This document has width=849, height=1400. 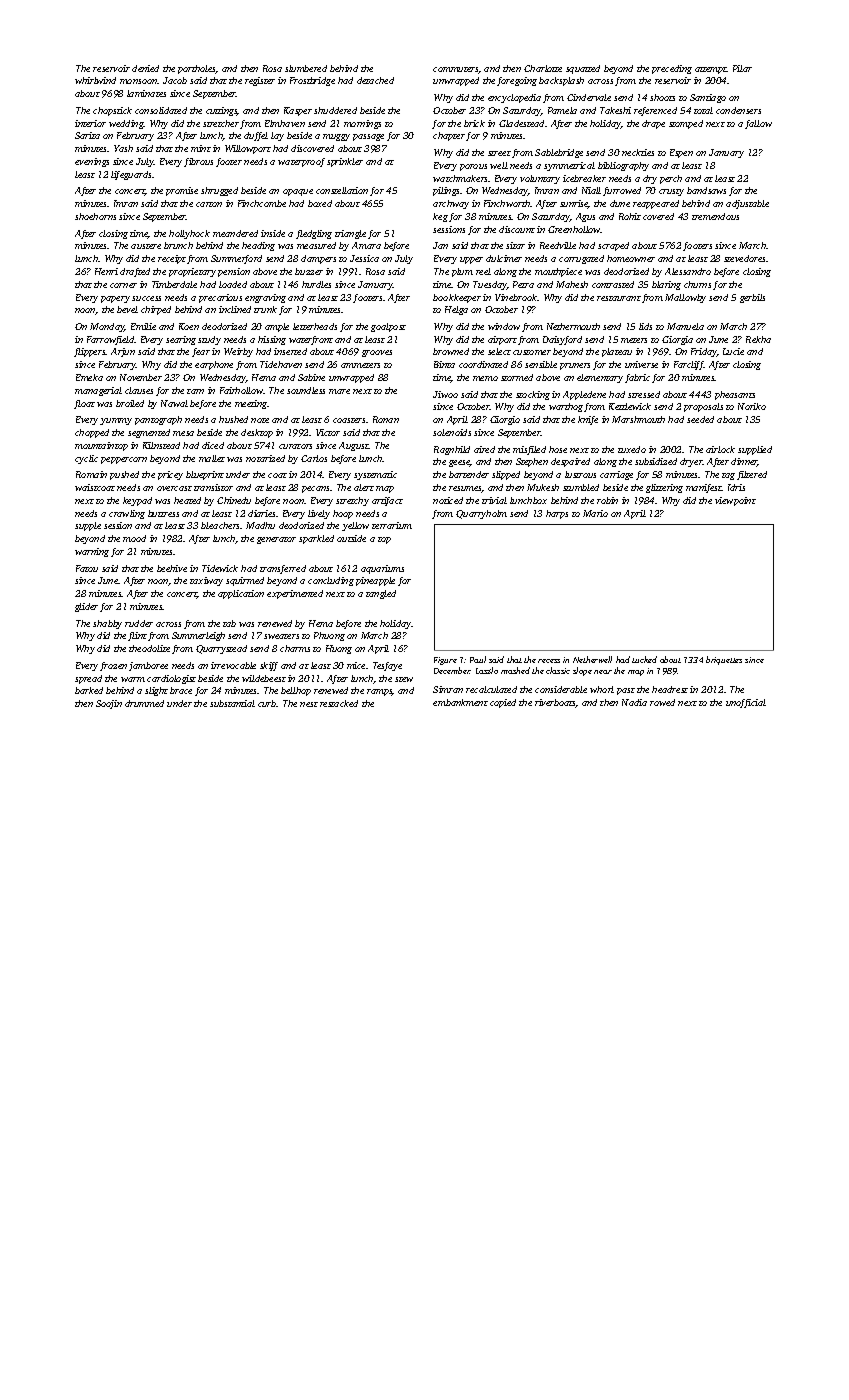 I want to click on triangle, so click(x=350, y=234).
